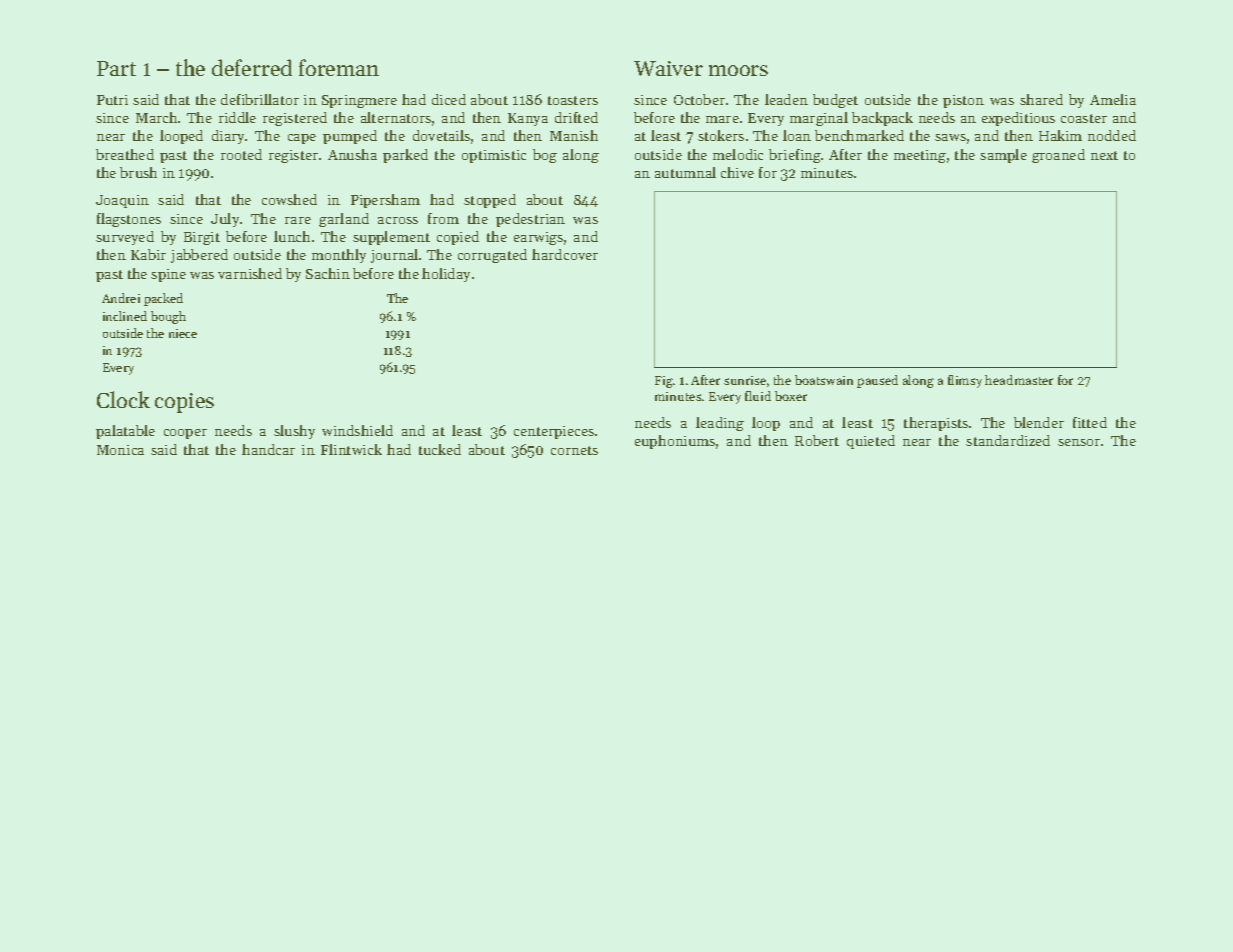  Describe the element at coordinates (965, 381) in the screenshot. I see `flimsy` at that location.
